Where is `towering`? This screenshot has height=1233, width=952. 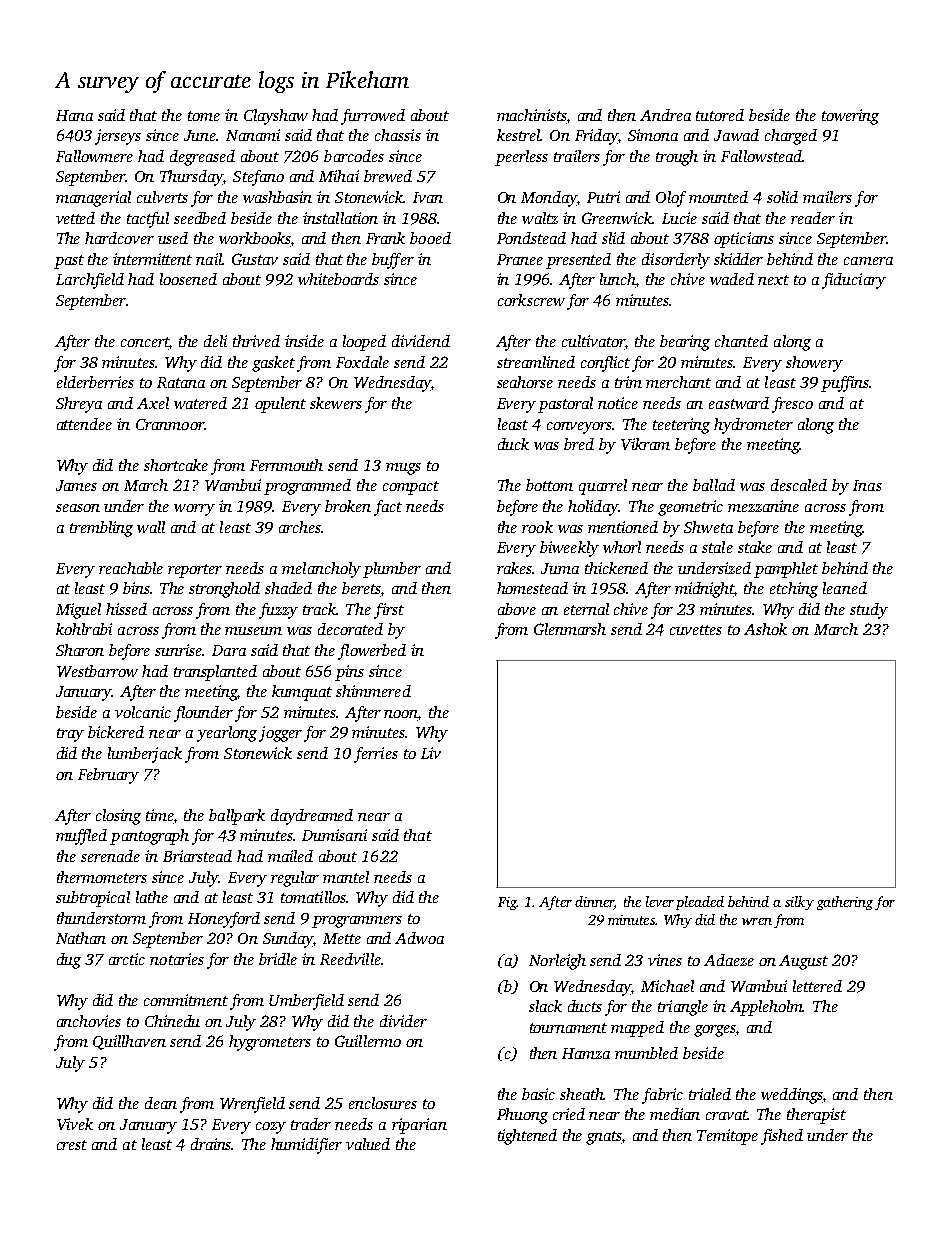
towering is located at coordinates (850, 117).
